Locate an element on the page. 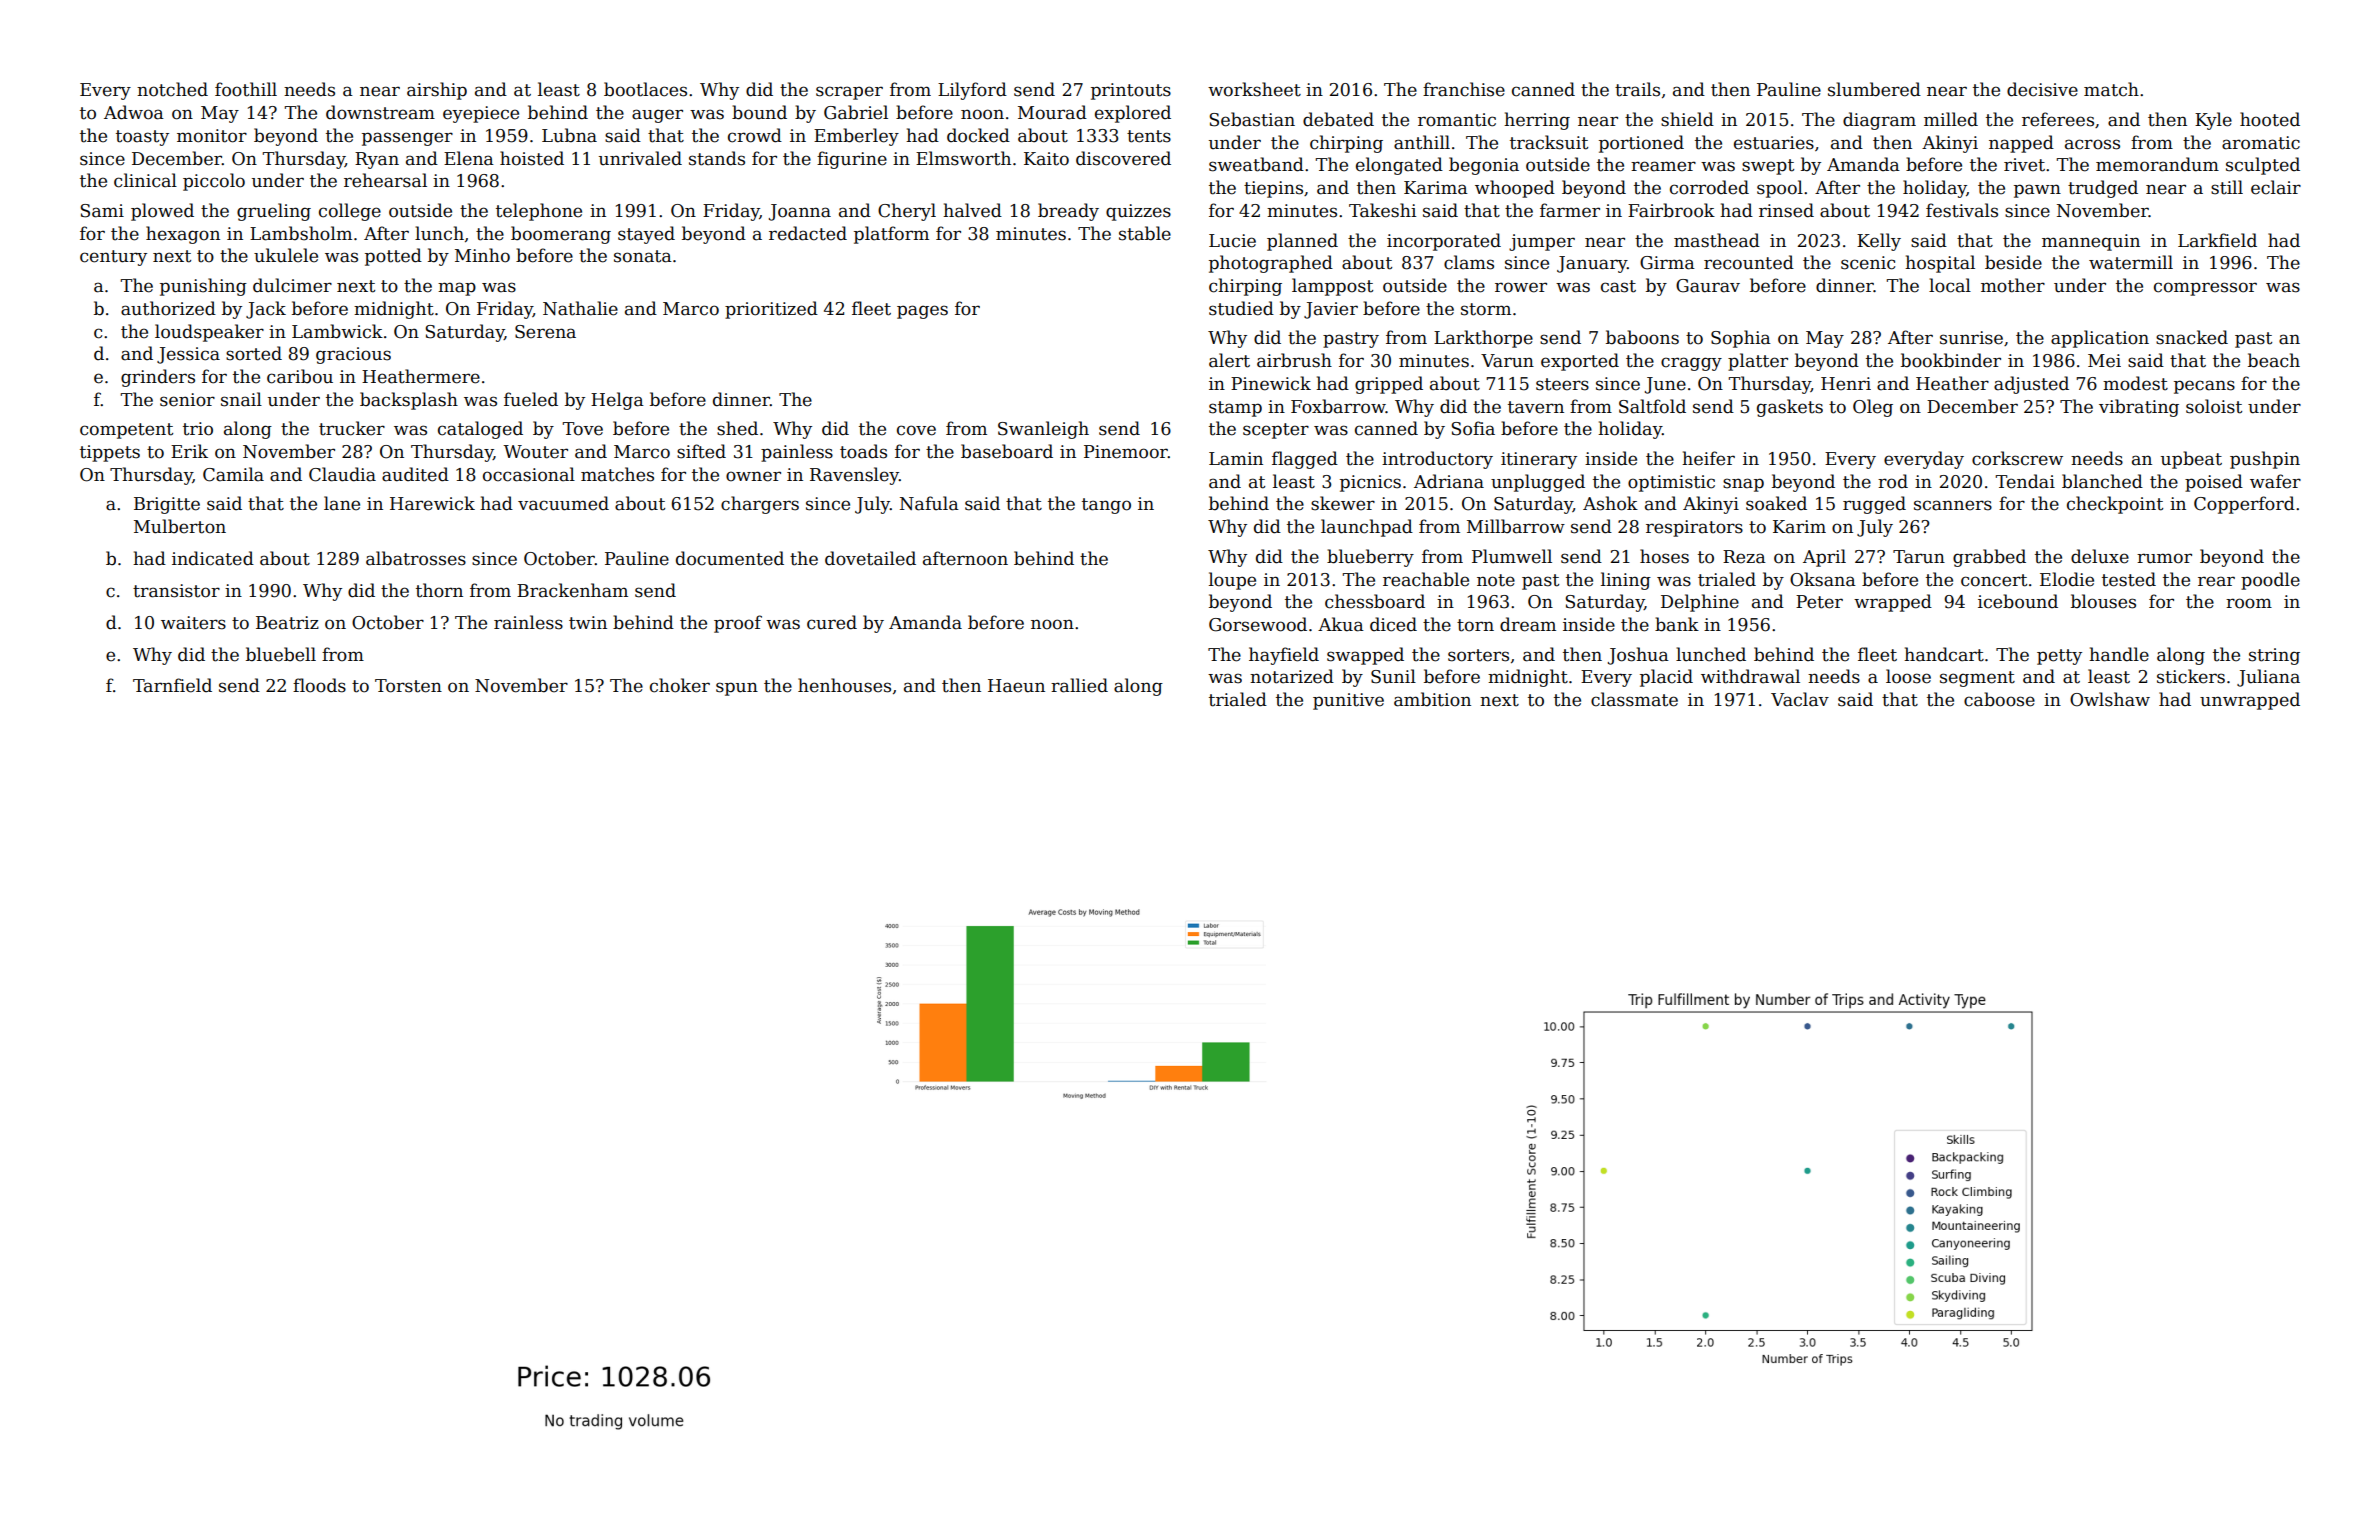 This document has width=2380, height=1540. boomerang is located at coordinates (561, 235).
